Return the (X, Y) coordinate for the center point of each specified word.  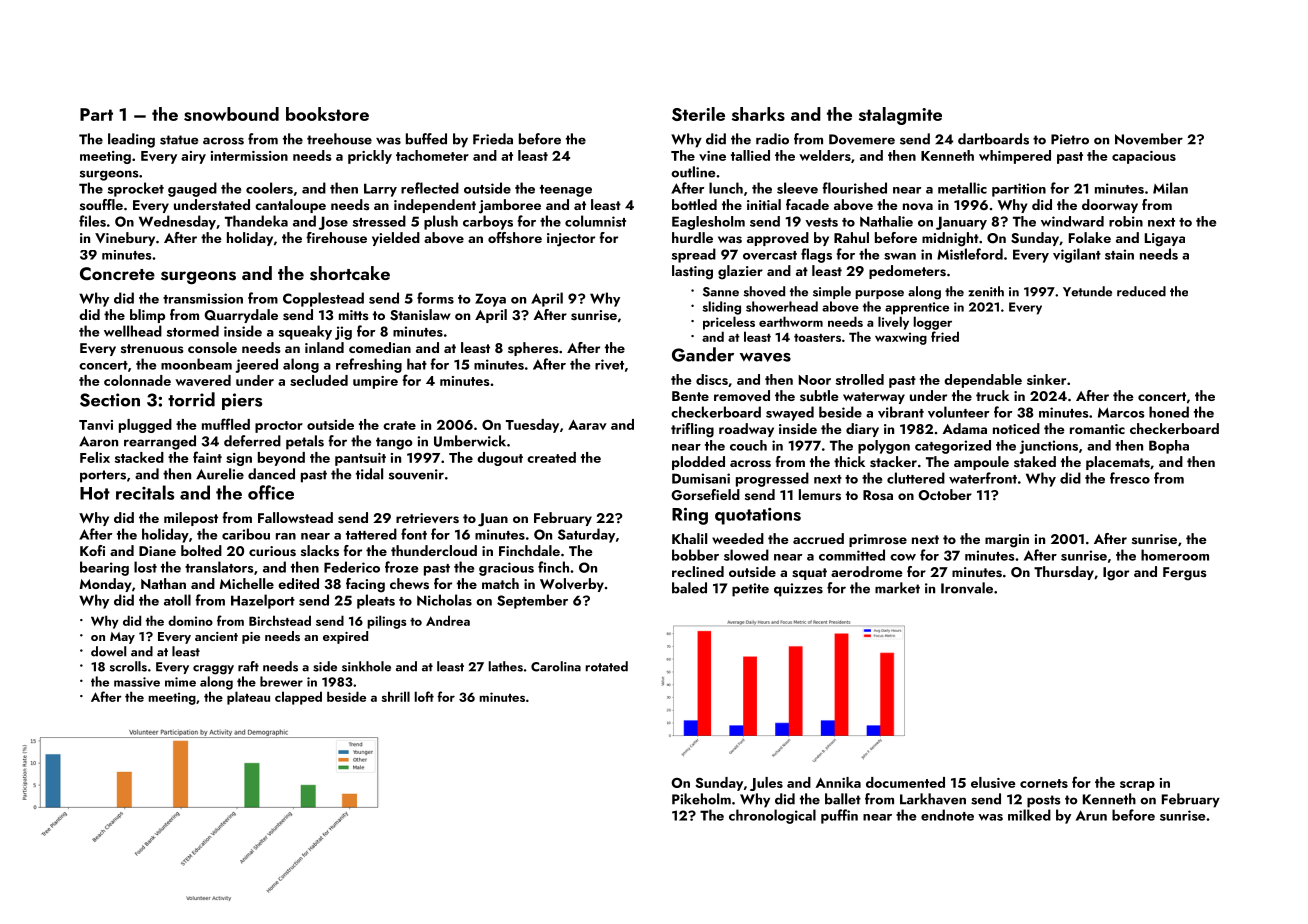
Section (110, 400)
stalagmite (900, 116)
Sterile (698, 114)
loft (424, 696)
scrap (1137, 786)
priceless (729, 323)
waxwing (901, 338)
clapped (298, 698)
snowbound (231, 114)
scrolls (128, 666)
